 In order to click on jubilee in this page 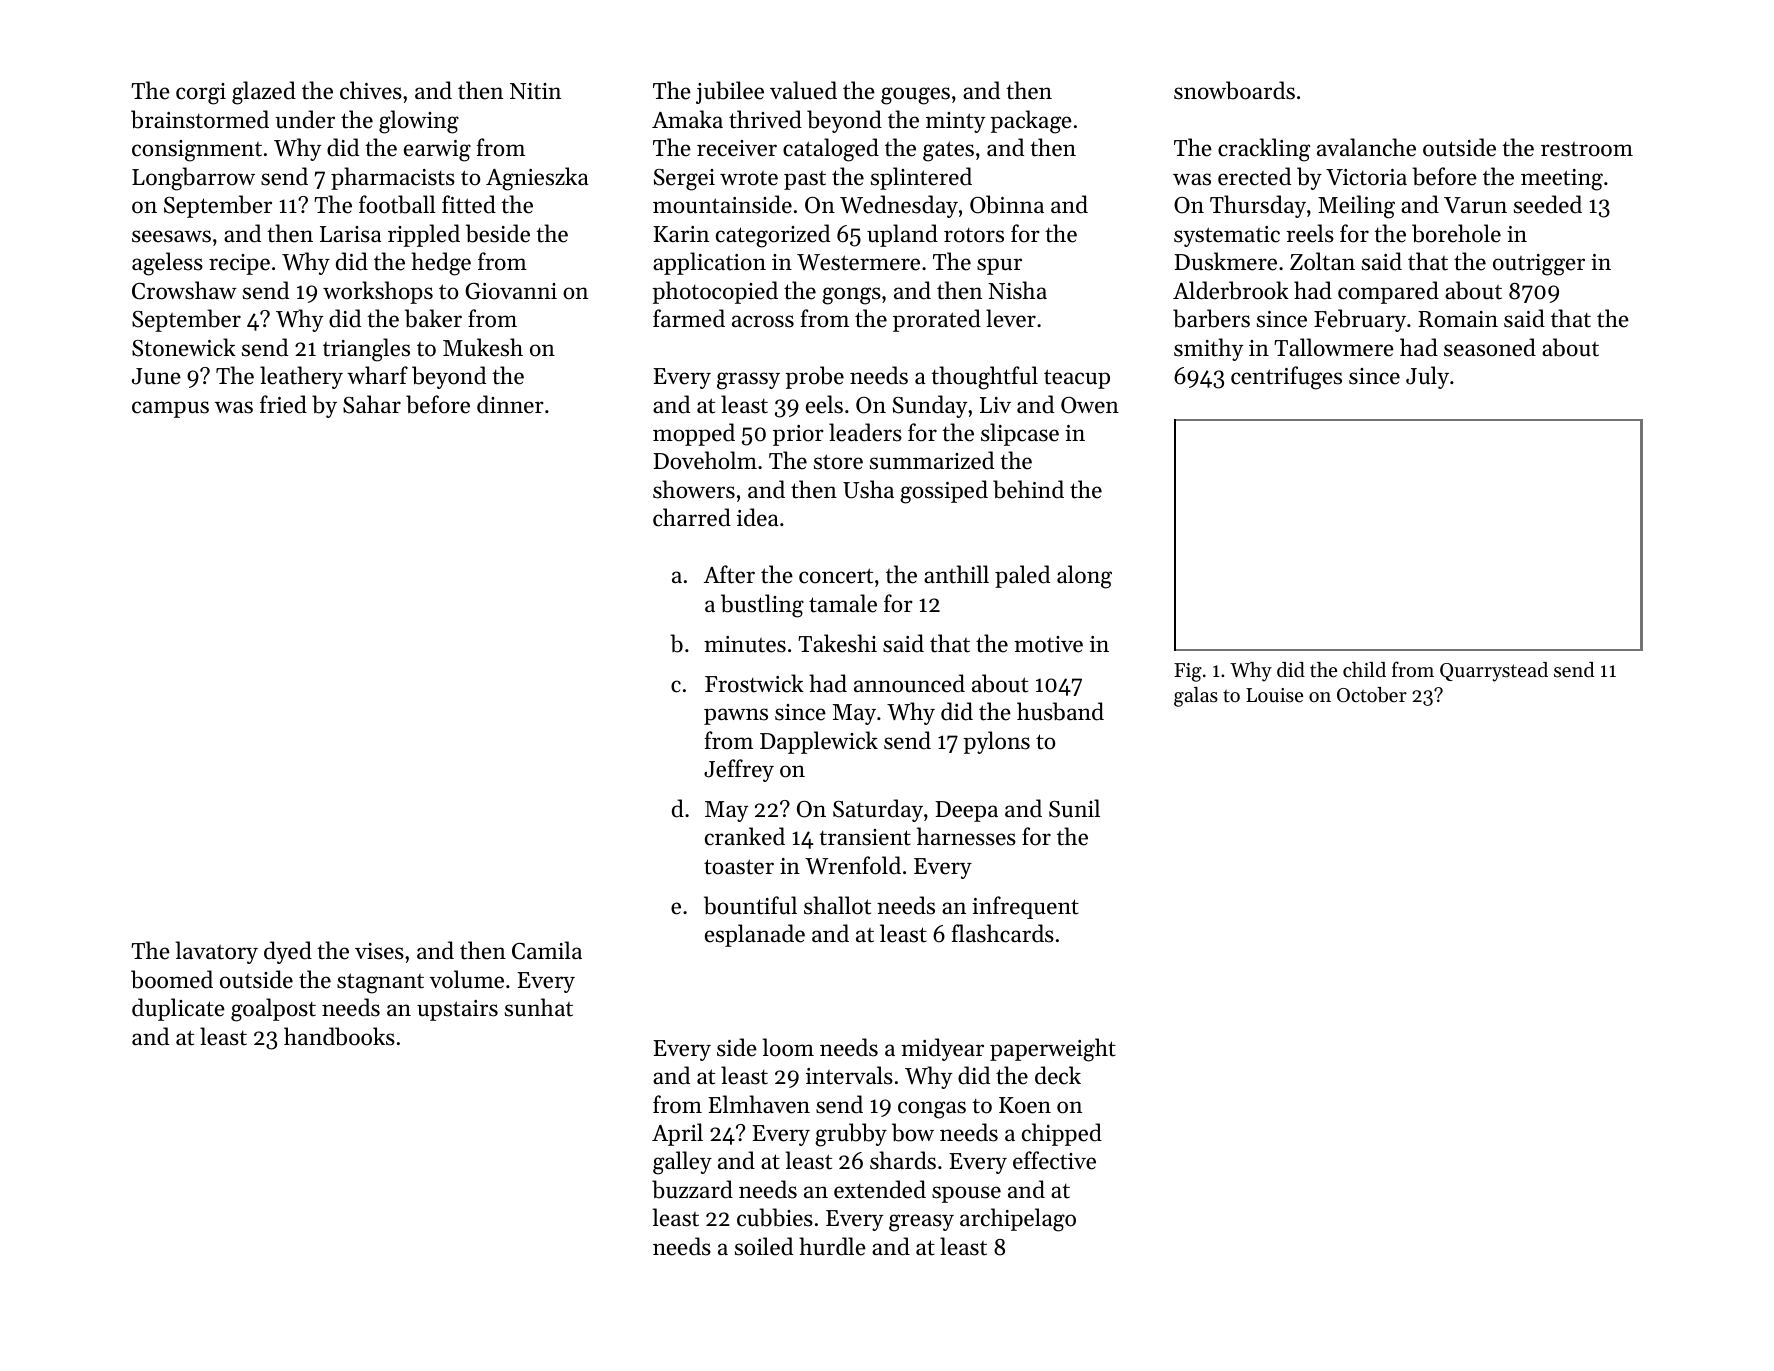, I will do `click(730, 92)`.
